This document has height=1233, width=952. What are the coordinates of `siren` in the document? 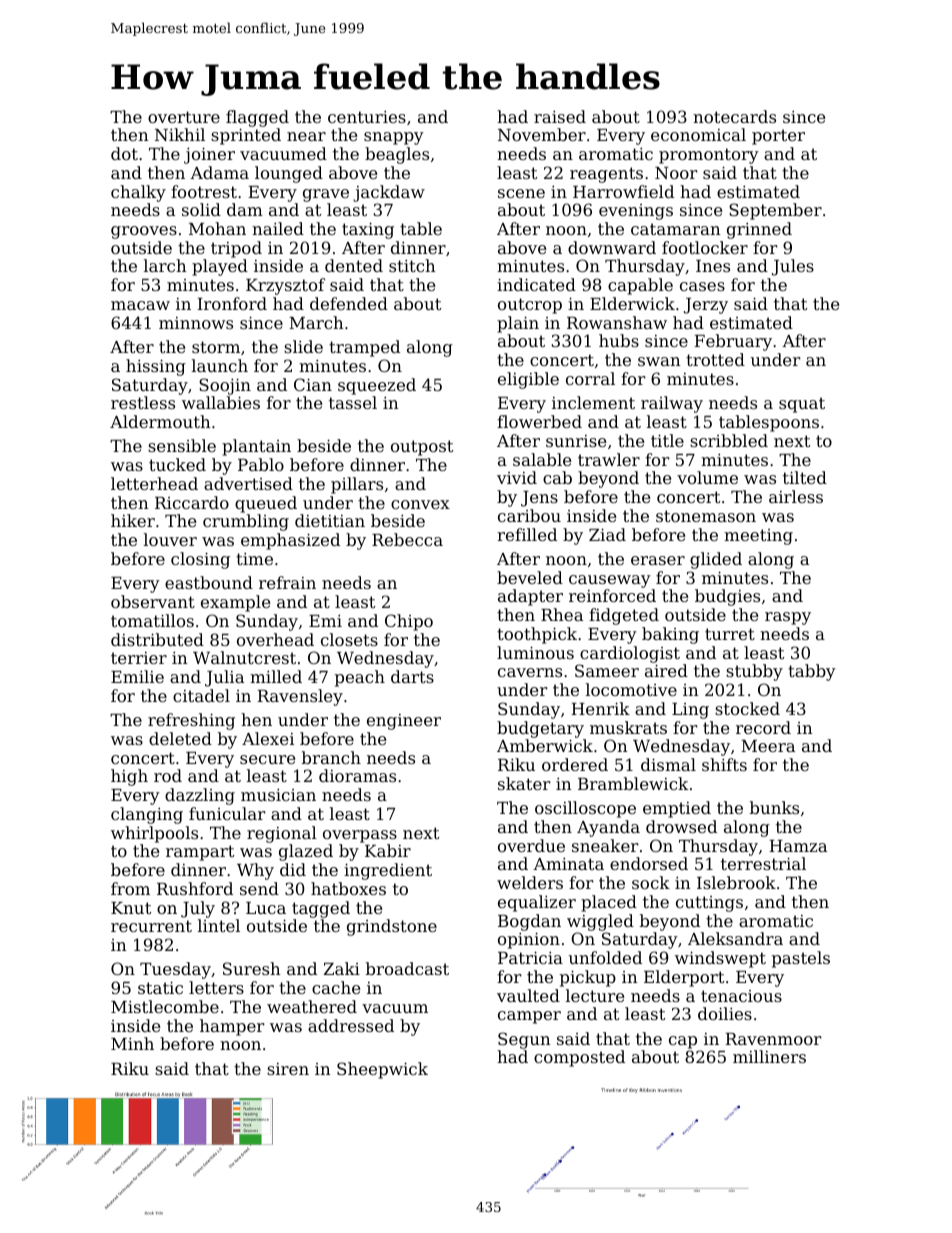 It's located at (288, 1069).
